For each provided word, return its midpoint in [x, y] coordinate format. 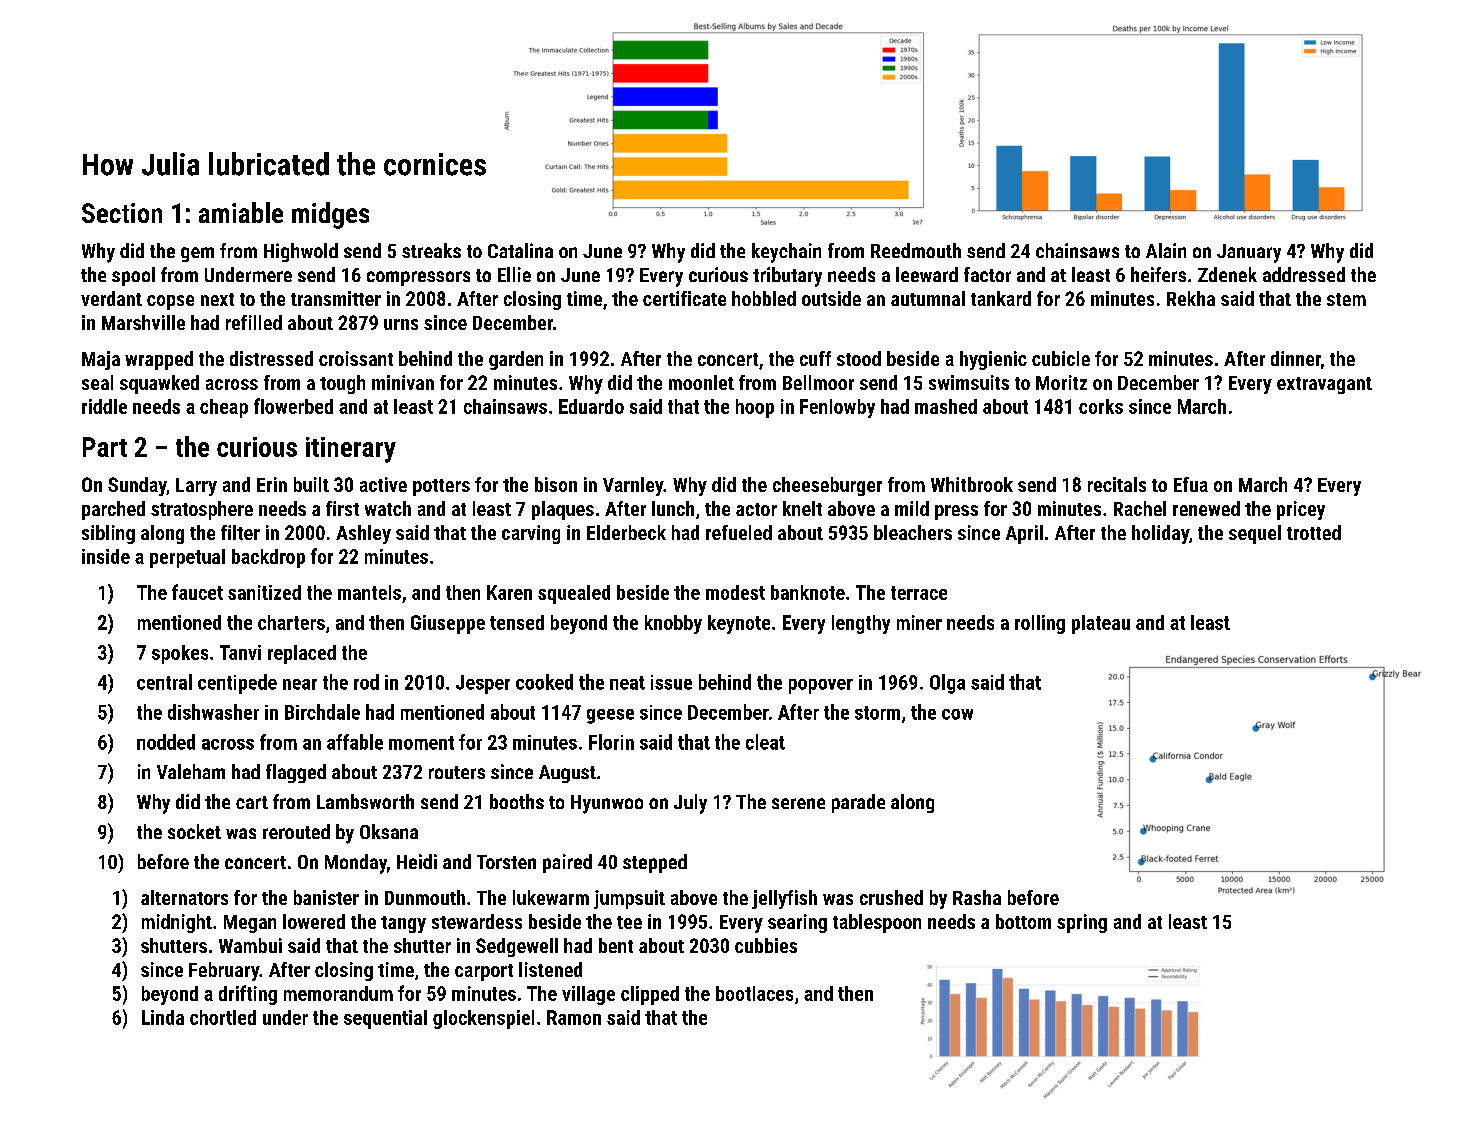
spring [1082, 923]
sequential [385, 1019]
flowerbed [293, 406]
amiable [241, 212]
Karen [509, 592]
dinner [1296, 358]
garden [516, 360]
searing [797, 923]
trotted [1314, 532]
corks [1101, 406]
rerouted [296, 831]
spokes [180, 654]
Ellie [514, 274]
